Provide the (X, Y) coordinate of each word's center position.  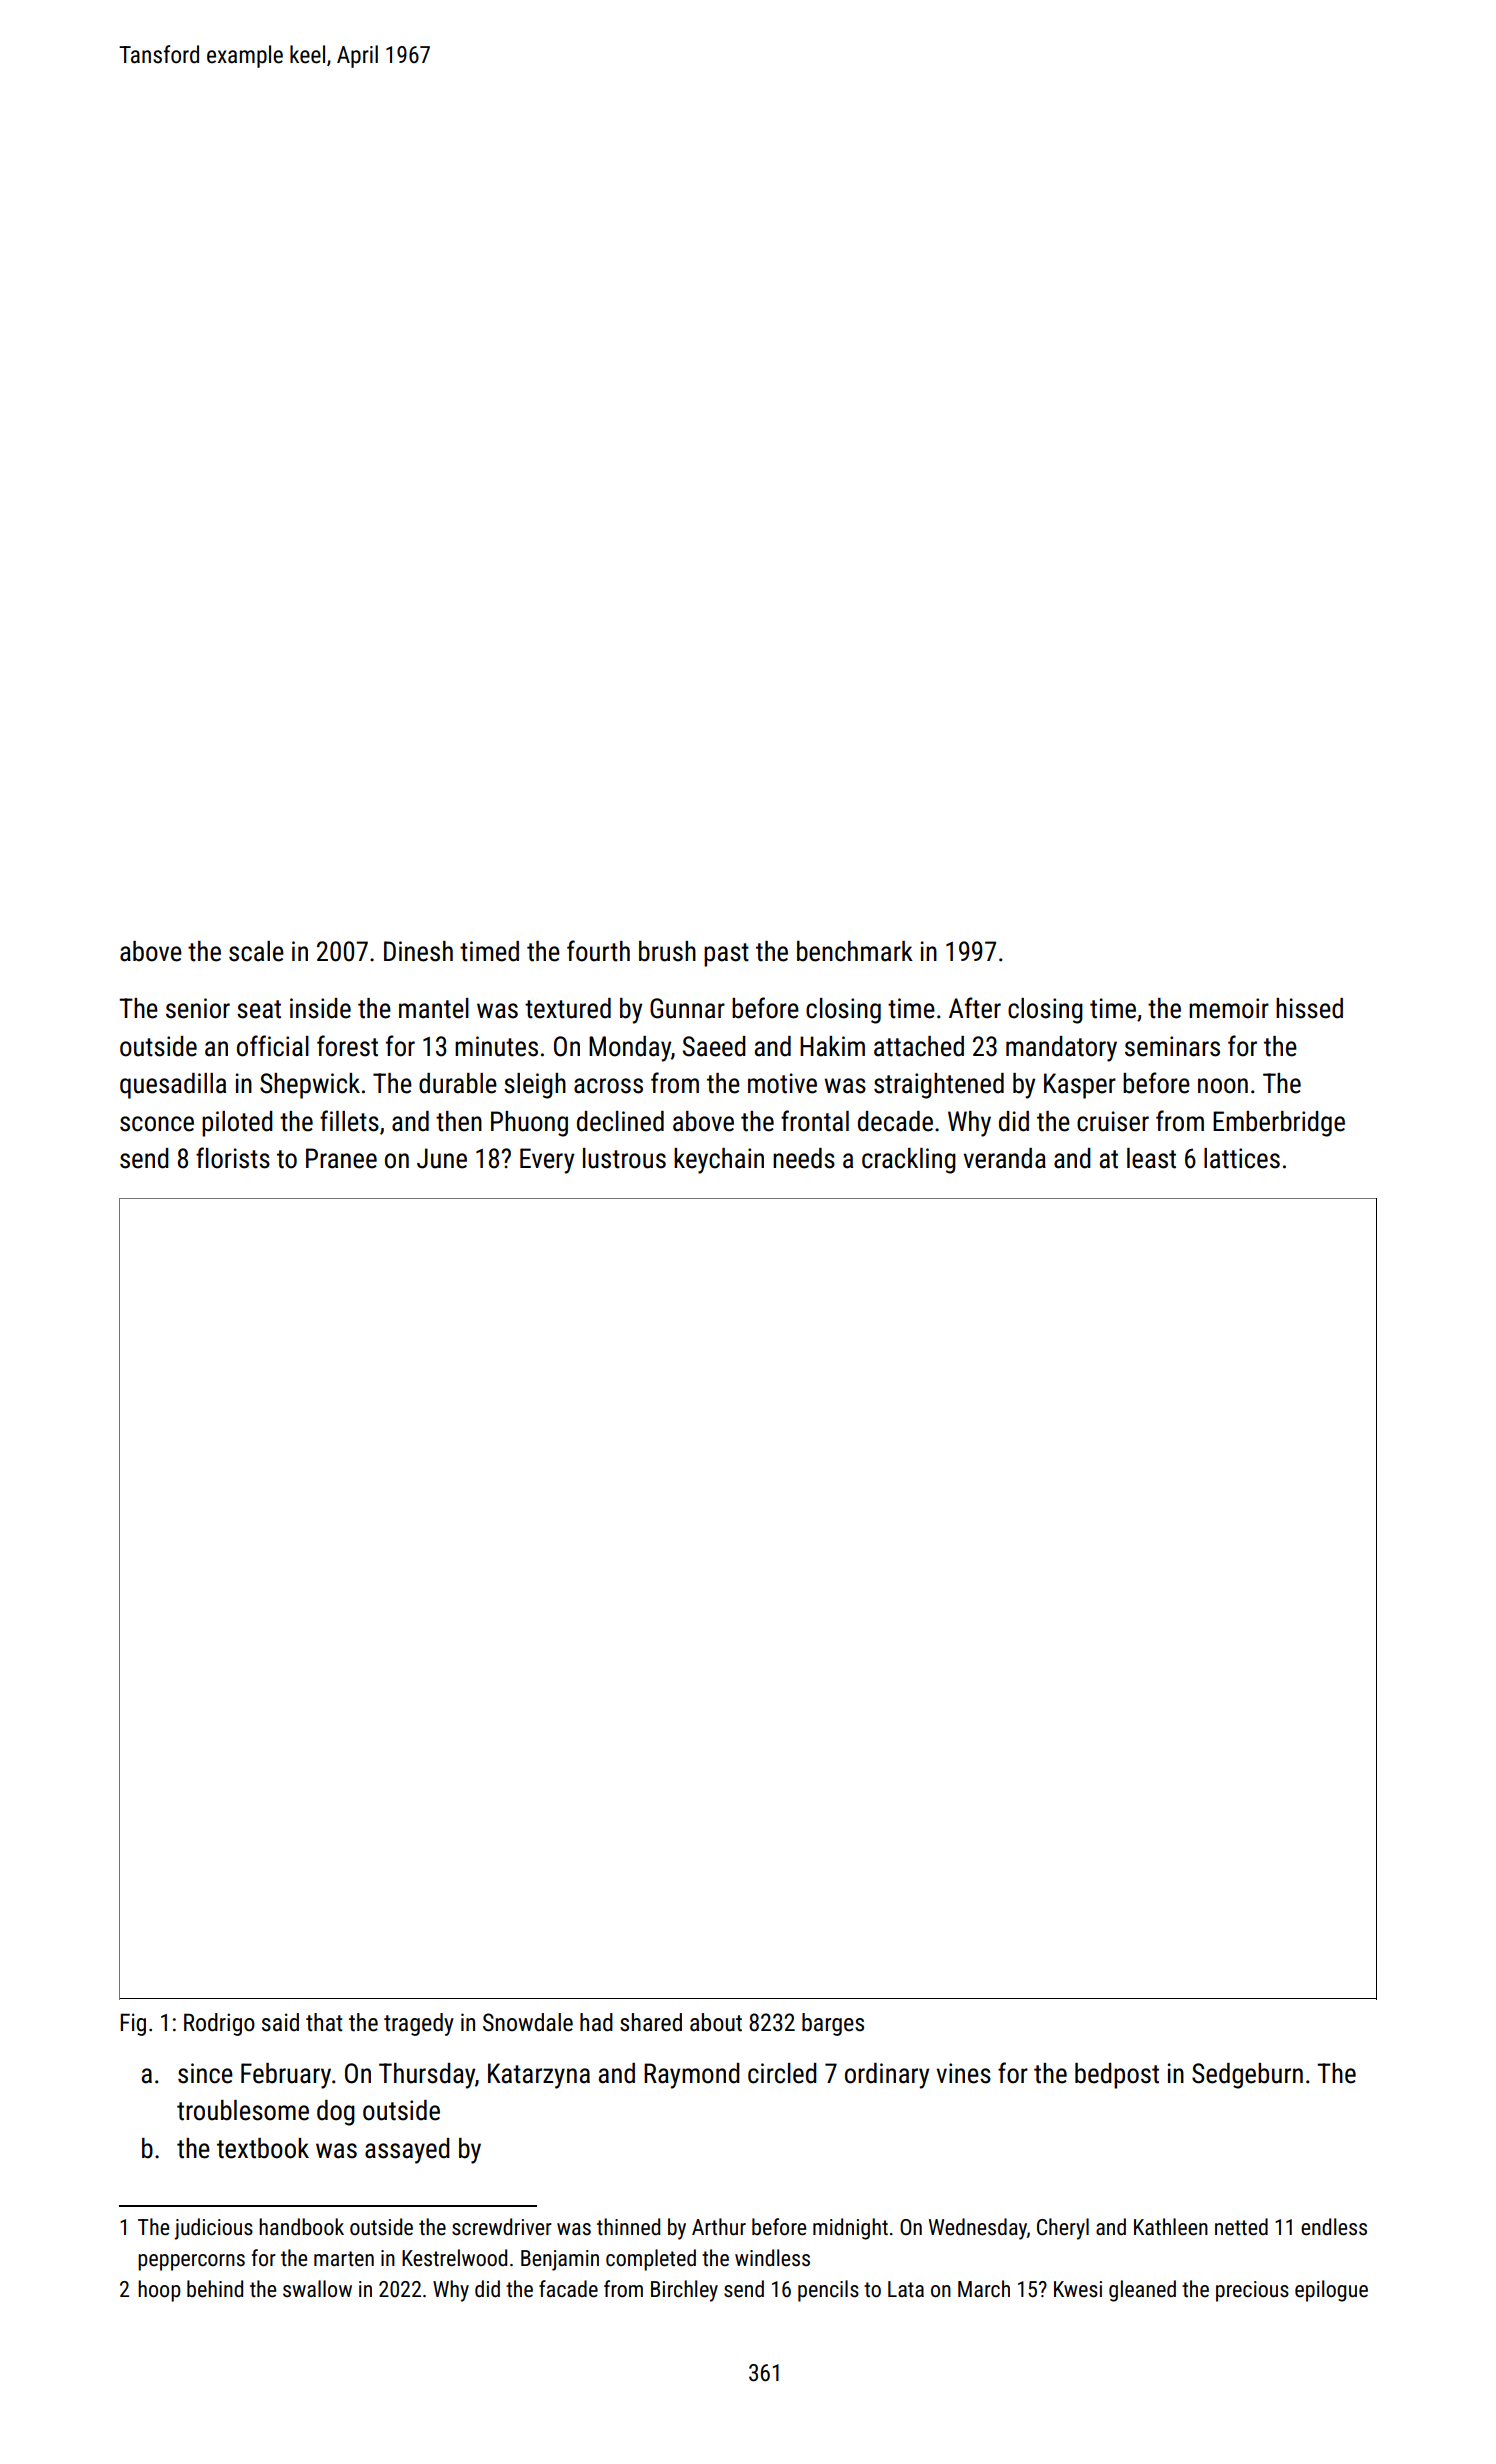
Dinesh (418, 951)
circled (782, 2073)
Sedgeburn (1247, 2076)
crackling (909, 1161)
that (324, 2022)
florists (233, 1158)
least (1151, 1158)
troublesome (243, 2110)
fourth (598, 951)
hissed (1309, 1008)
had (596, 2022)
